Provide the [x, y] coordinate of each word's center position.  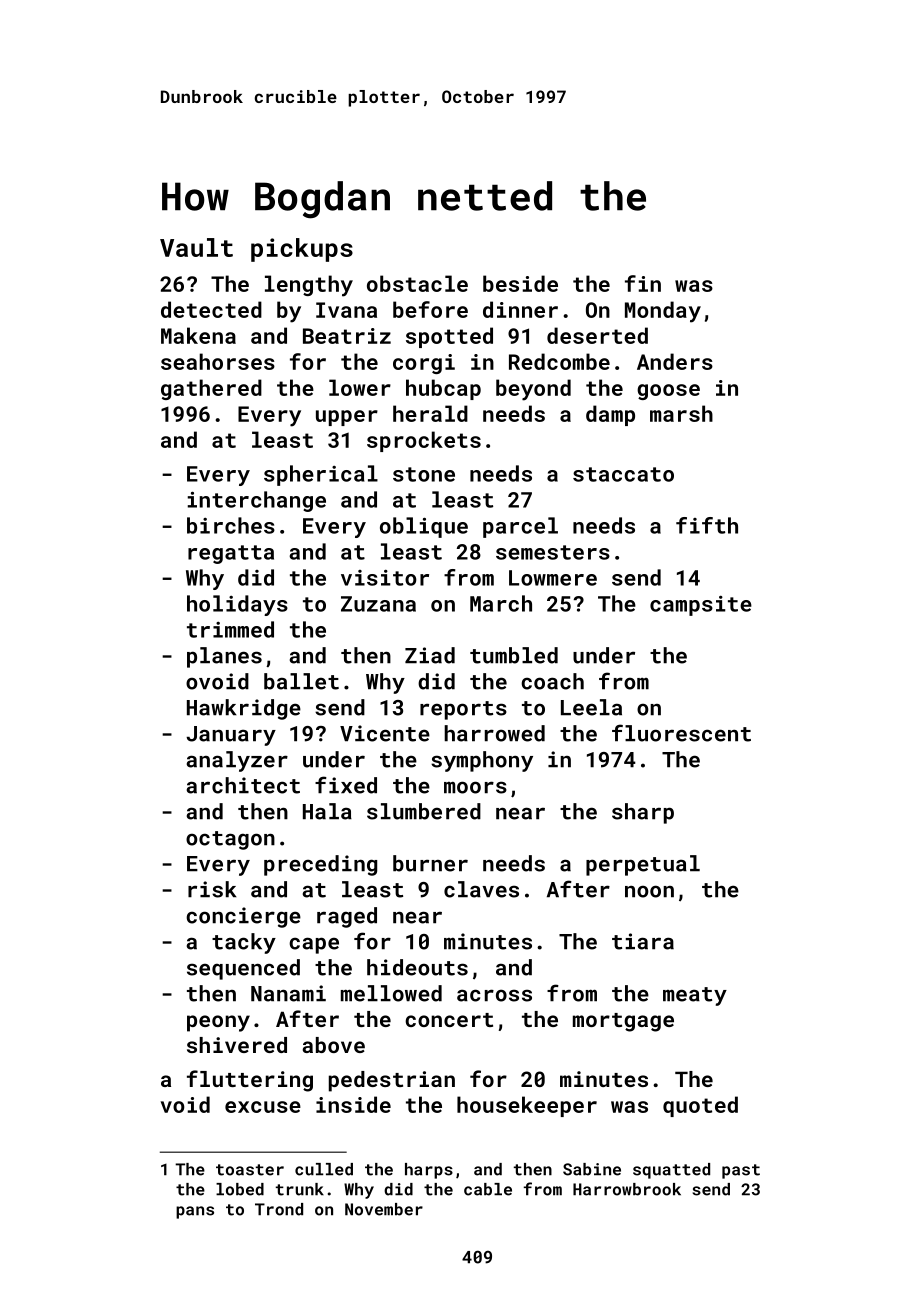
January [231, 736]
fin [643, 283]
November [384, 1209]
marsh [681, 413]
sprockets [424, 441]
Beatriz [347, 336]
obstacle [417, 283]
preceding [320, 865]
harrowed [494, 733]
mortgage [623, 1022]
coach [552, 681]
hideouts [417, 967]
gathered [211, 389]
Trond [279, 1209]
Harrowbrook [627, 1189]
